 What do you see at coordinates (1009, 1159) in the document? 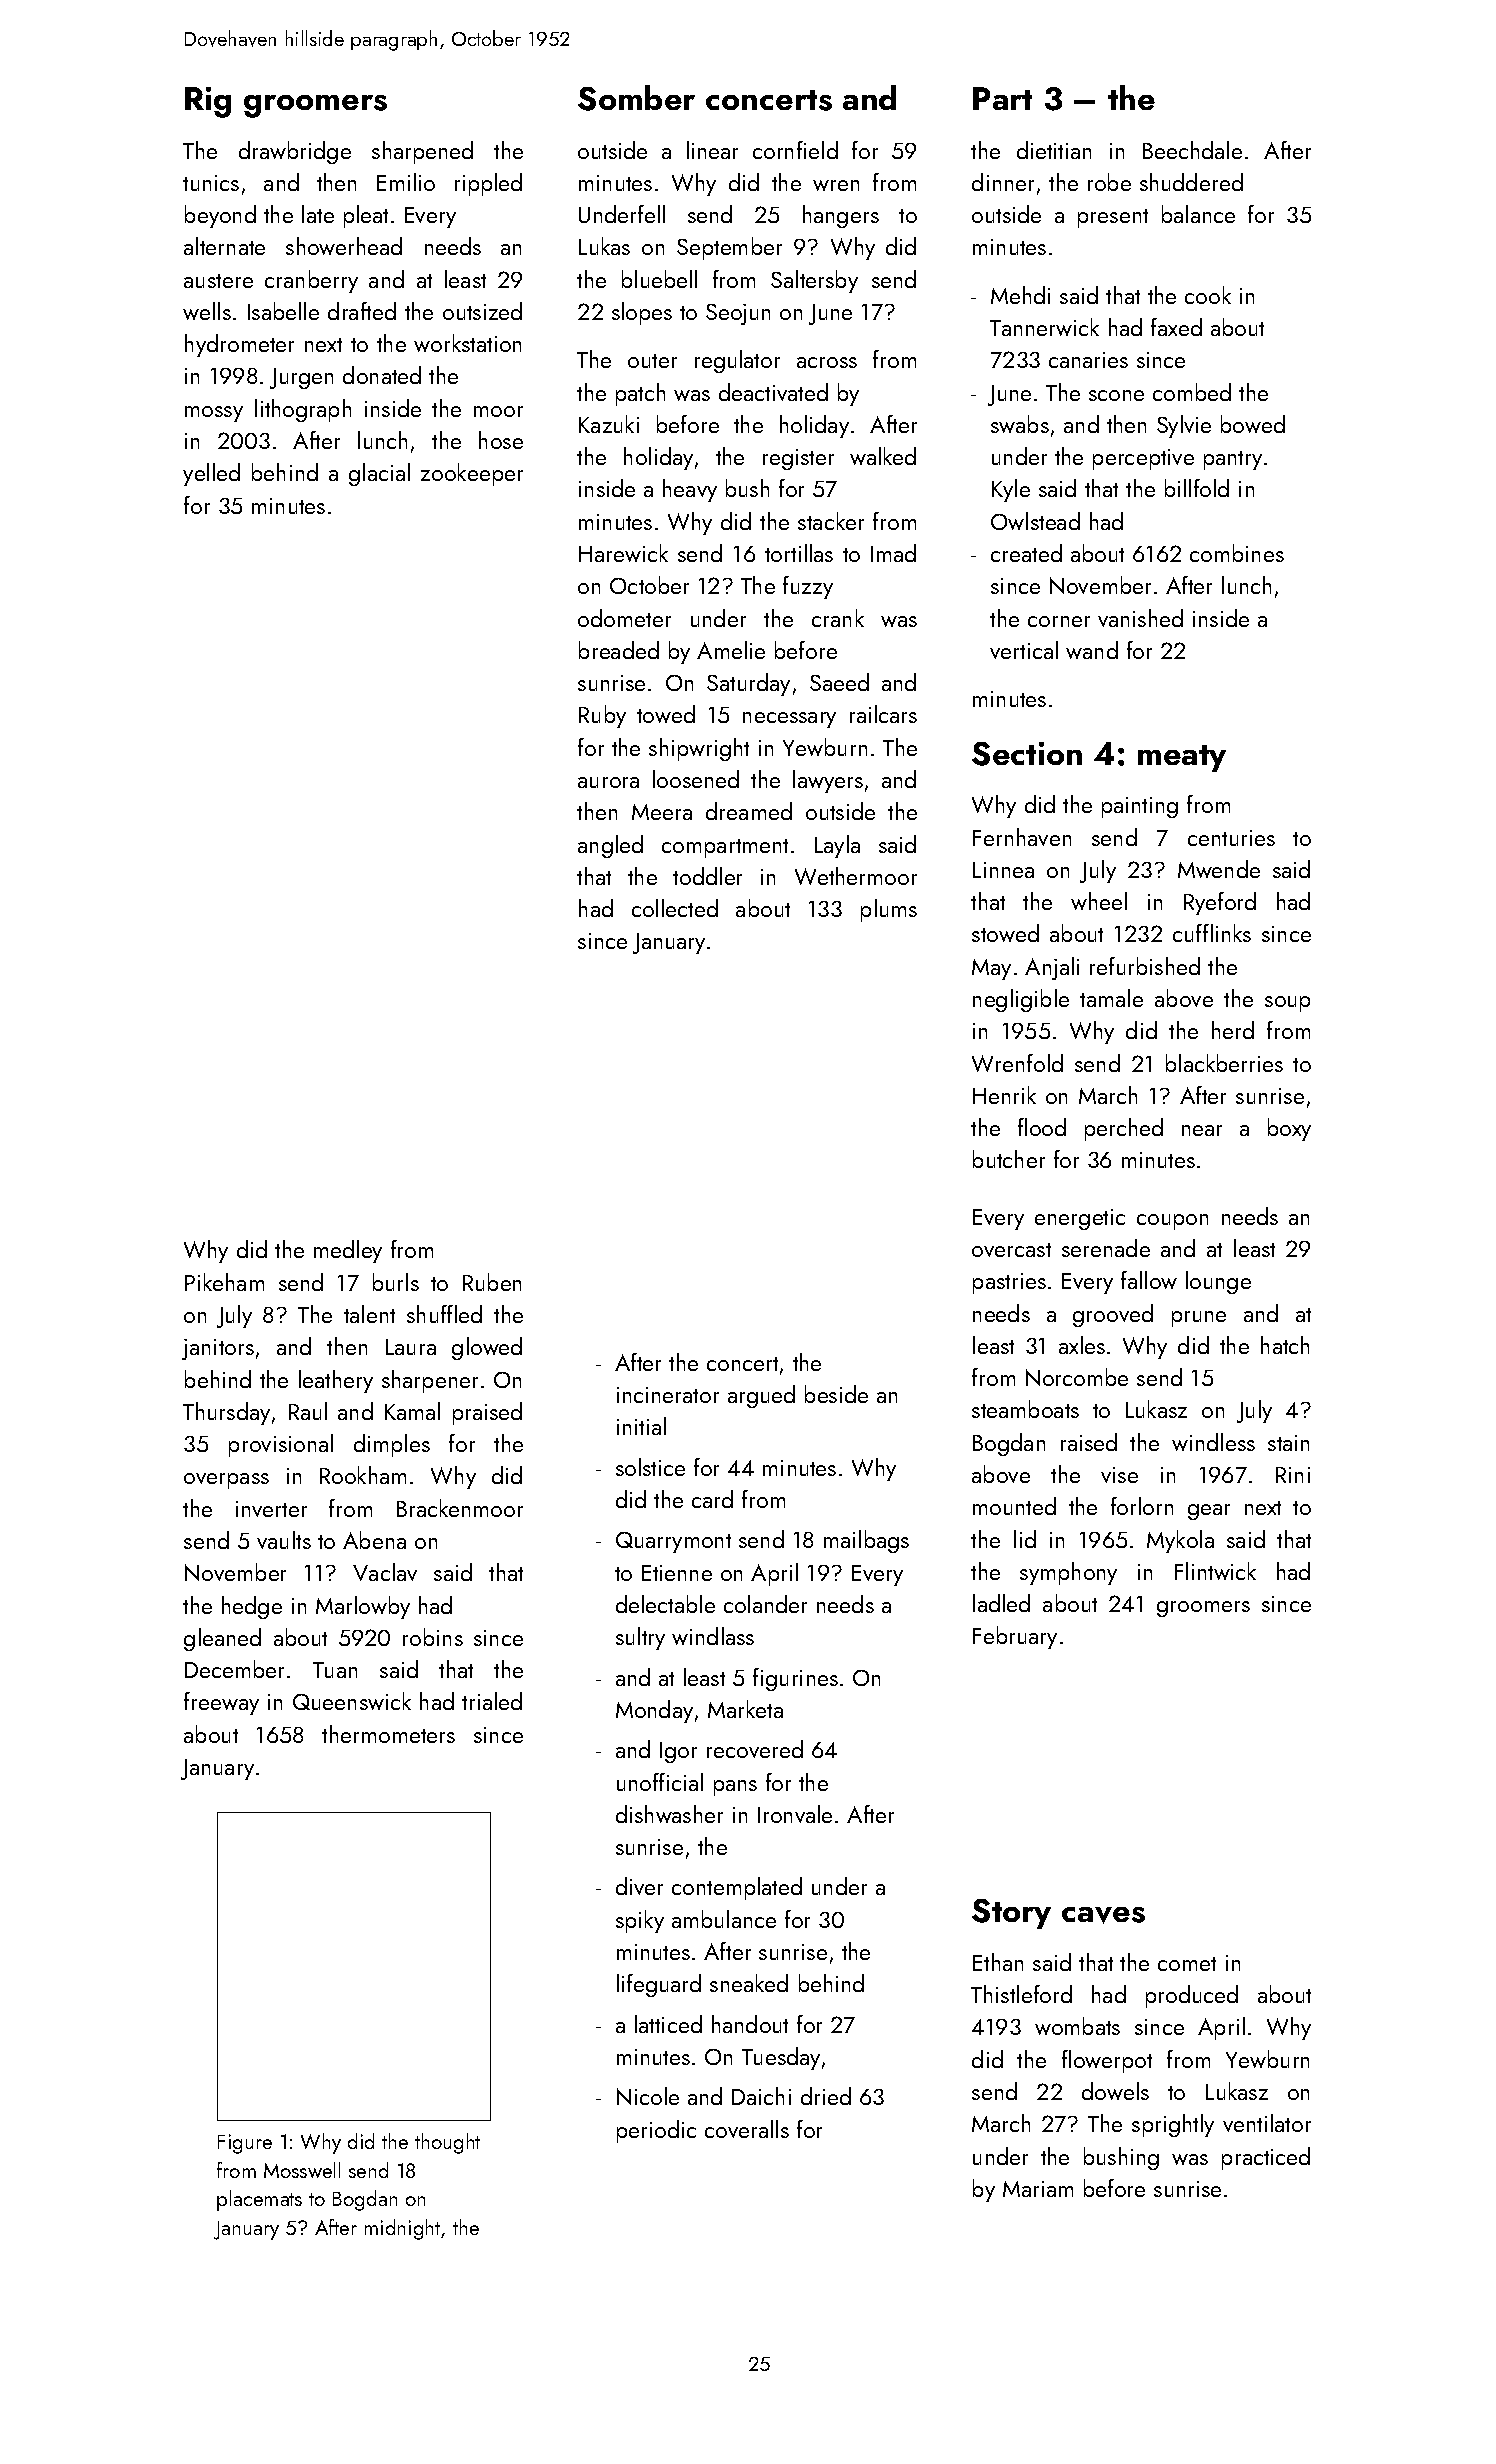
I see `butcher` at bounding box center [1009, 1159].
